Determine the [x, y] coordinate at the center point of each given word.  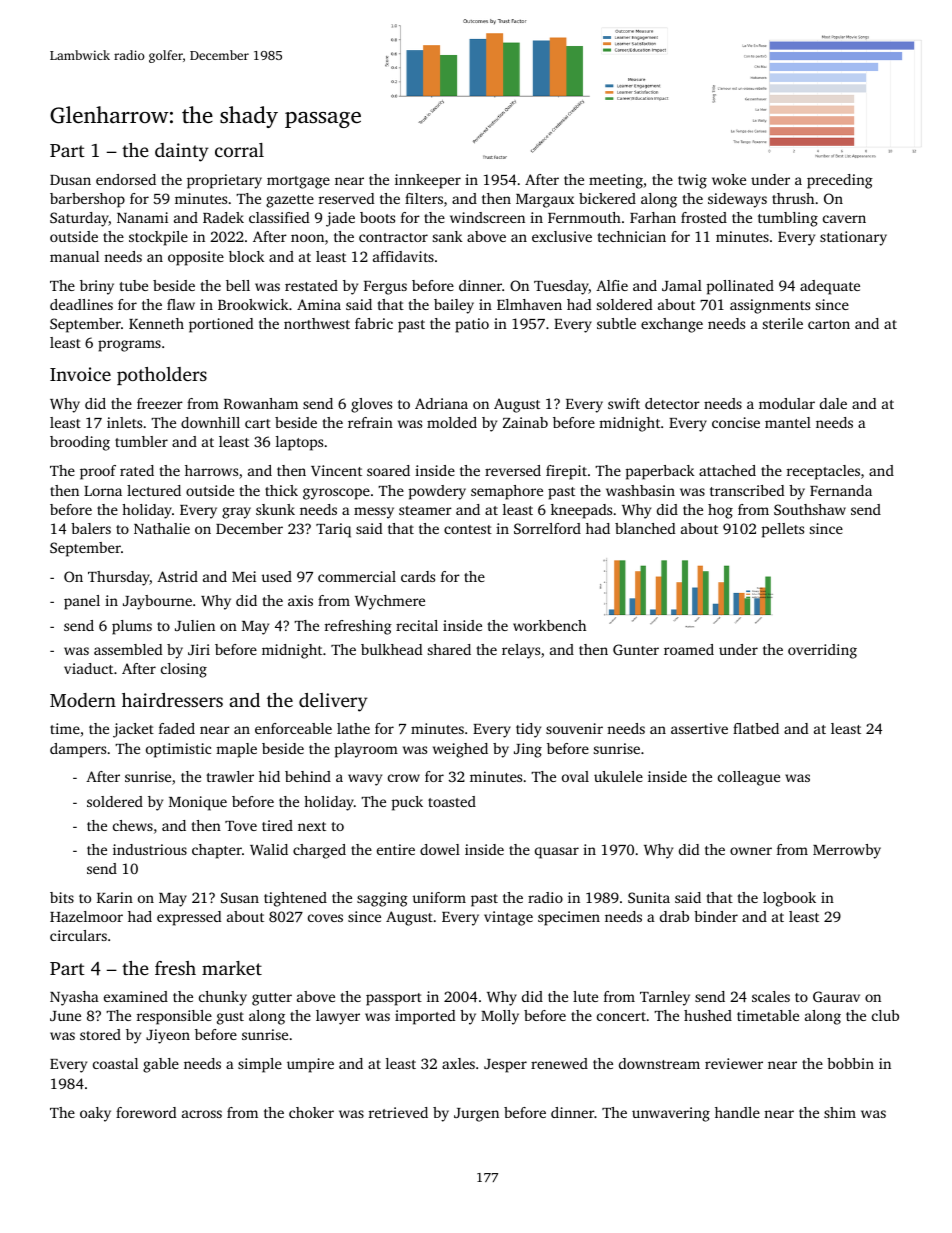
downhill [210, 422]
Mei [244, 576]
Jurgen [476, 1115]
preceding [840, 181]
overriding [822, 651]
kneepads [581, 511]
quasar [557, 853]
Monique [198, 803]
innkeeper [428, 181]
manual [74, 256]
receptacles [823, 472]
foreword [146, 1112]
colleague [749, 778]
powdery [437, 492]
